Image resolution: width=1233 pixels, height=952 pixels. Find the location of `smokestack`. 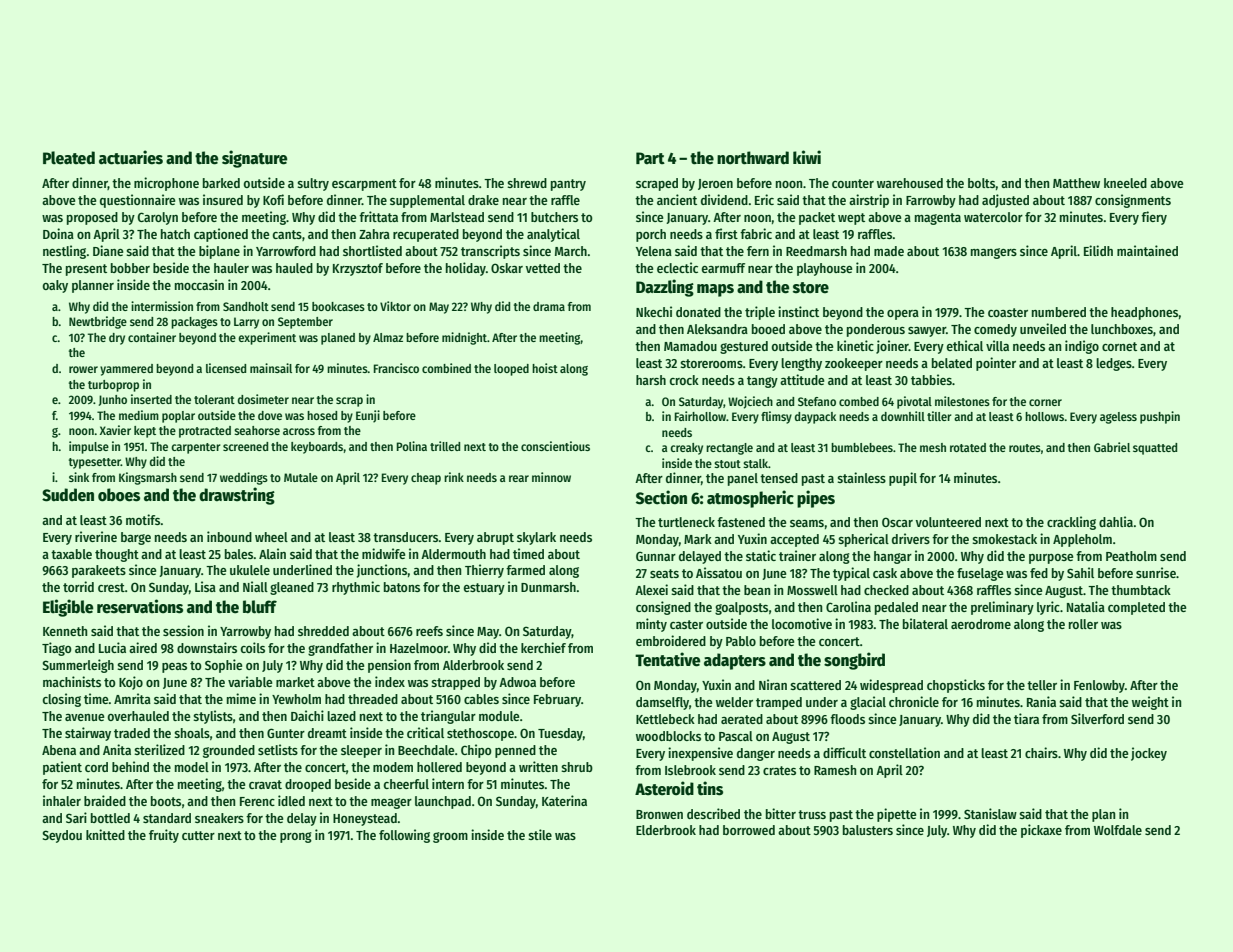

smokestack is located at coordinates (1004, 539).
